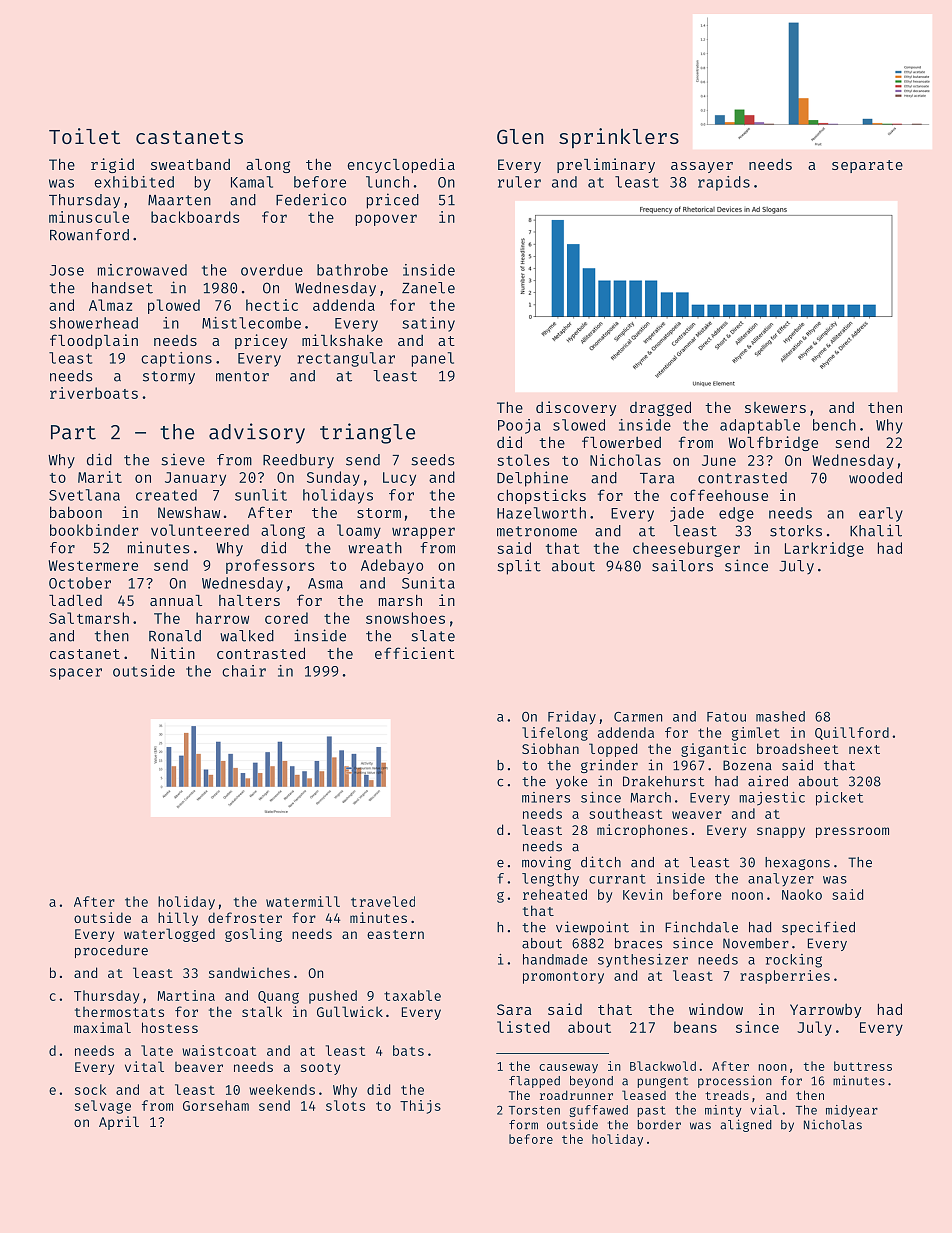  Describe the element at coordinates (546, 863) in the page. I see `moving` at that location.
